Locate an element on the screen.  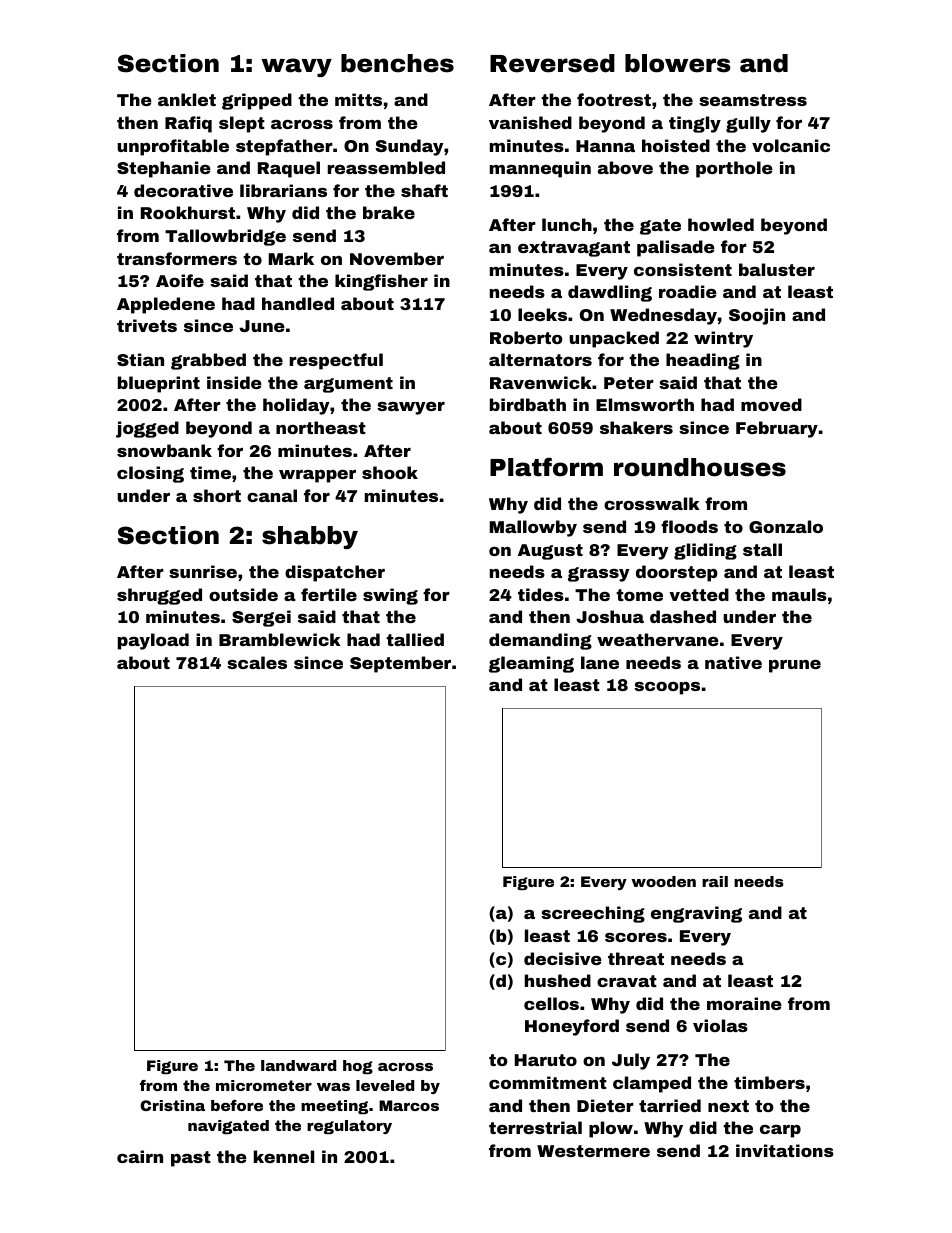
anklet is located at coordinates (187, 99).
